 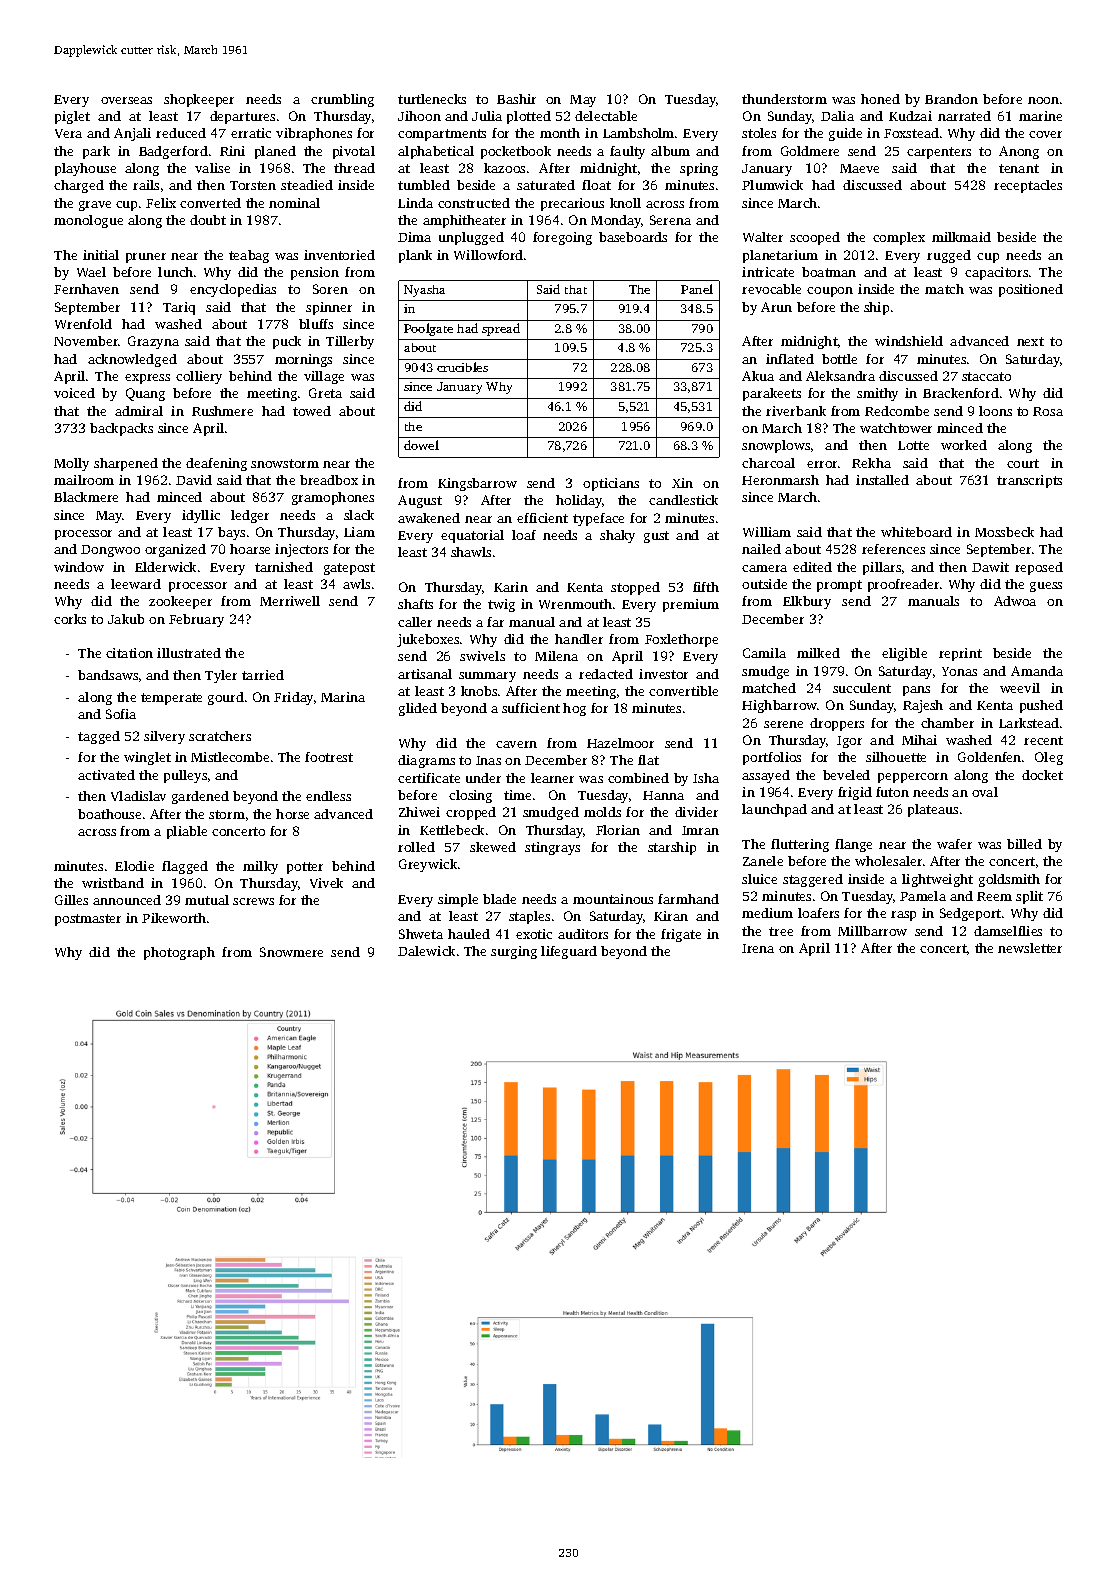 I want to click on boatman, so click(x=829, y=272).
